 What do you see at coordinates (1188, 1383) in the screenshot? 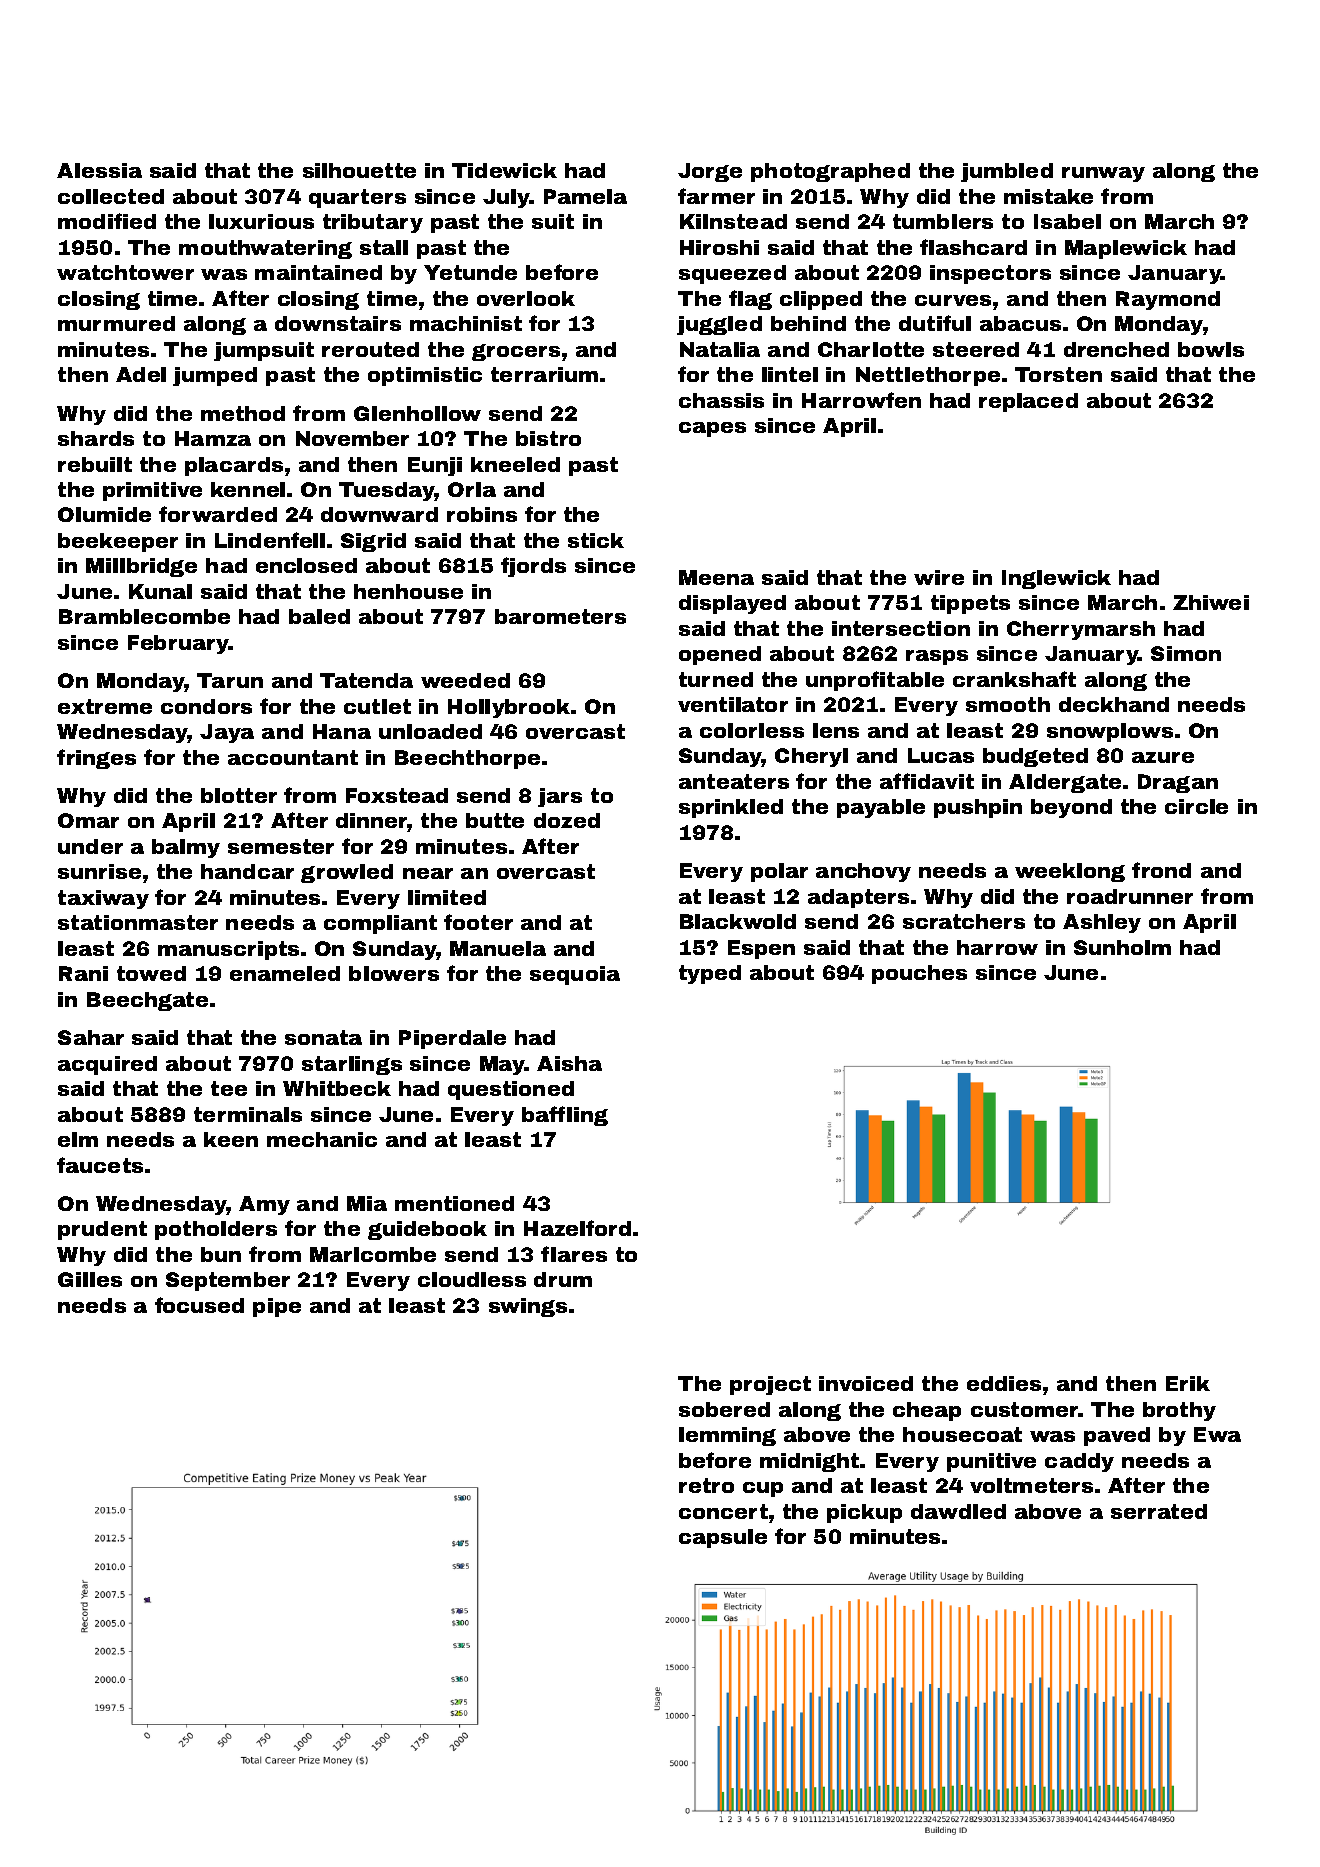
I see `Erik` at bounding box center [1188, 1383].
